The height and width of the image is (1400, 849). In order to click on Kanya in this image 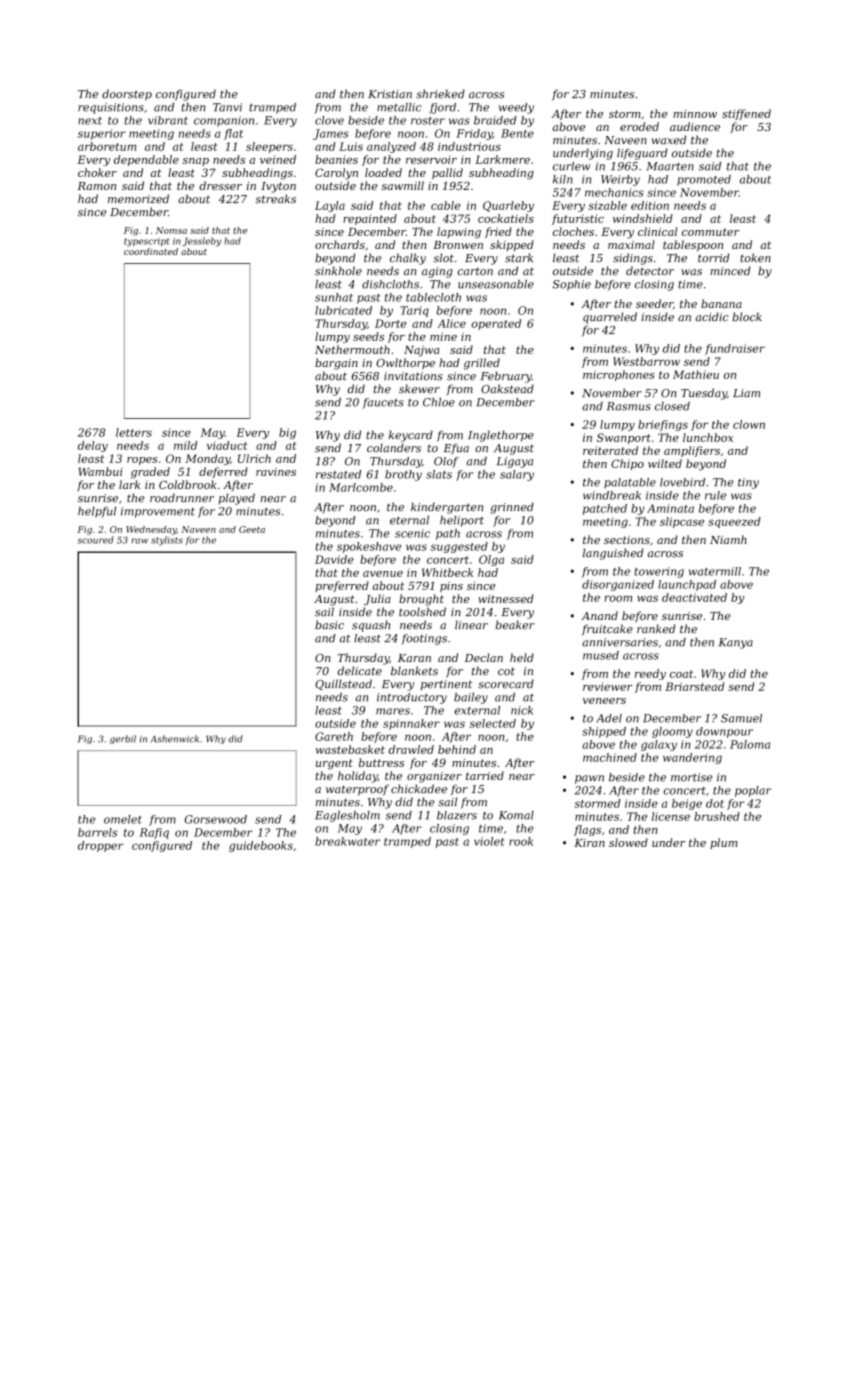, I will do `click(736, 643)`.
